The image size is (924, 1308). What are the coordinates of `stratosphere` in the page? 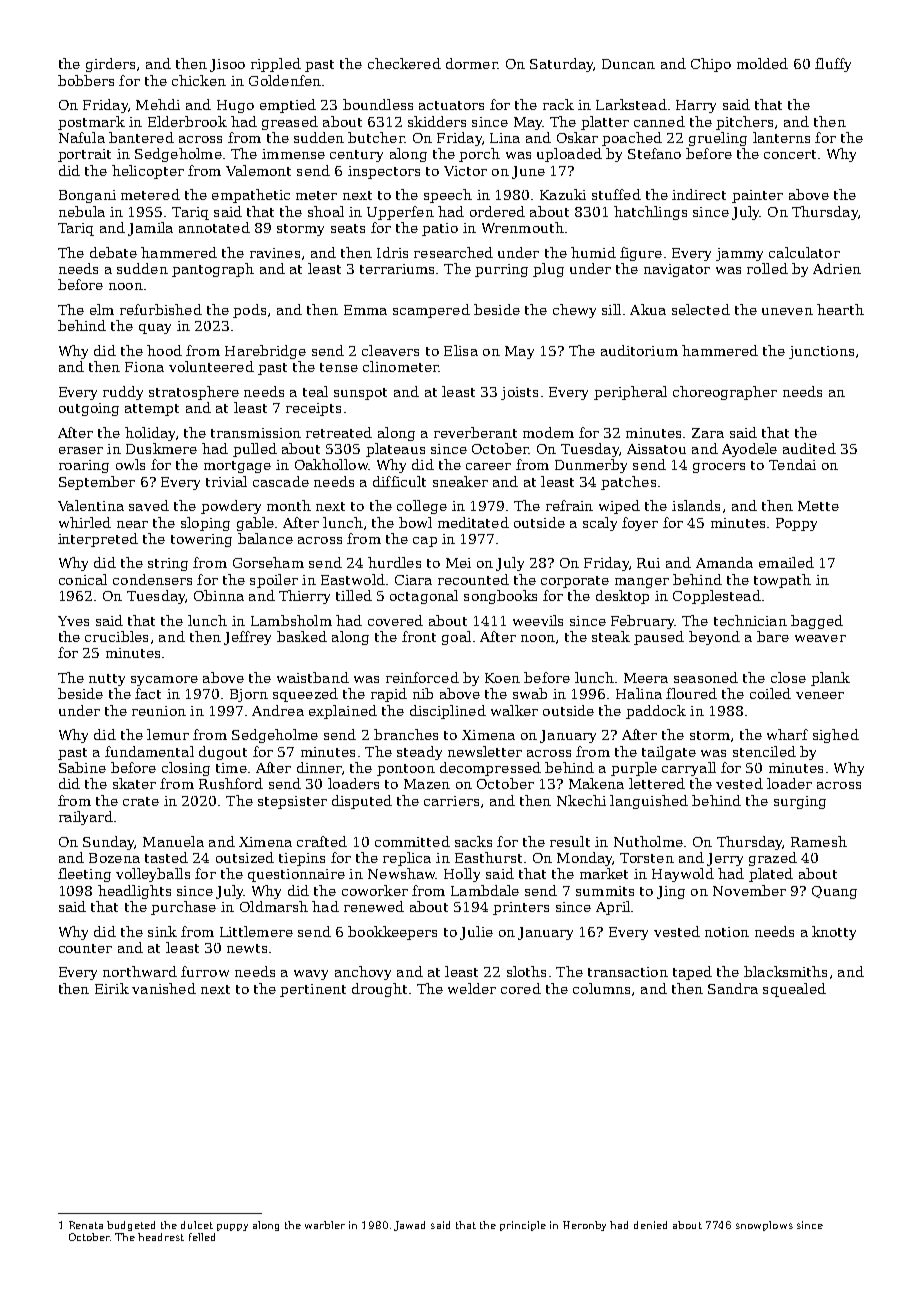 It's located at (194, 393).
